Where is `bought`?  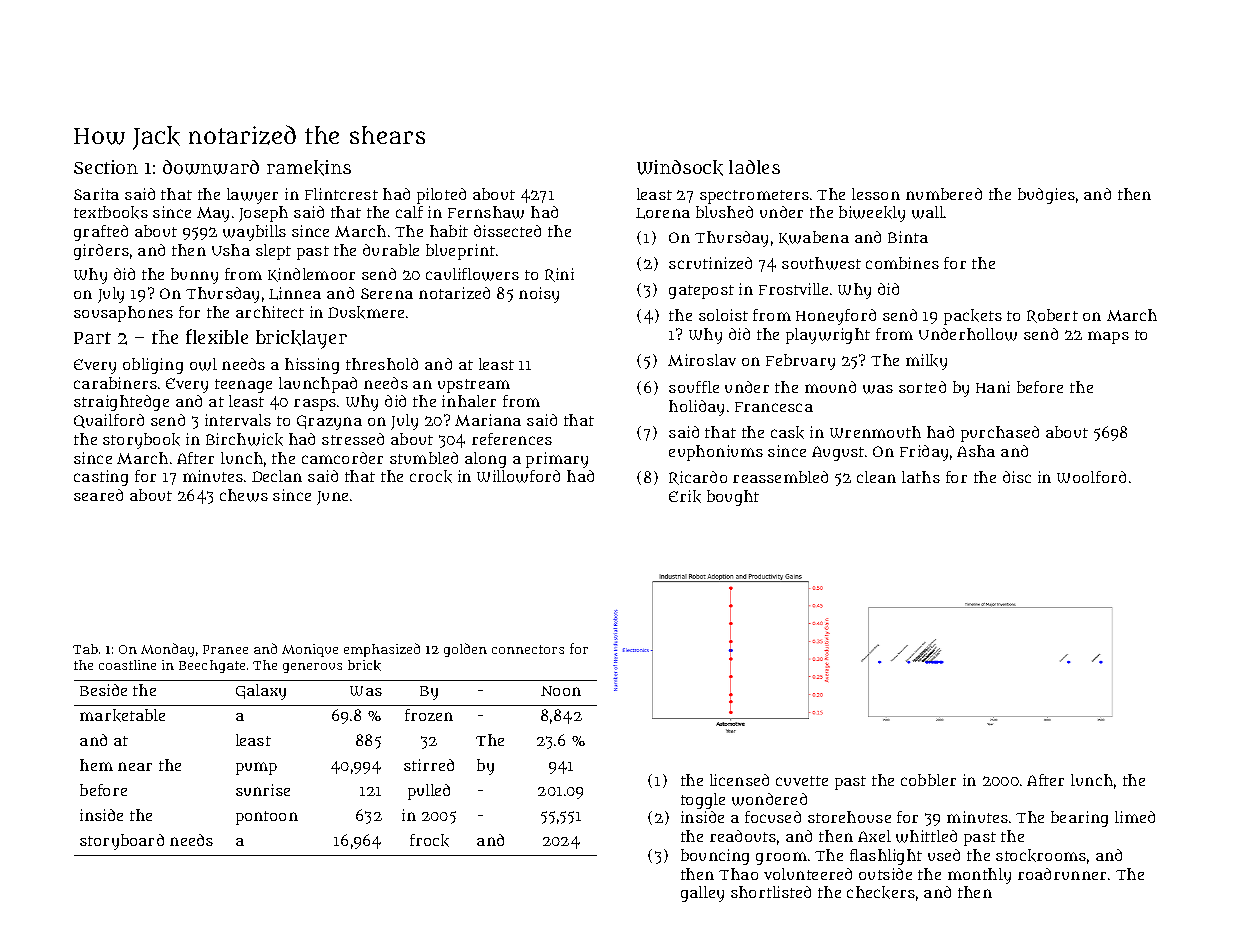
bought is located at coordinates (733, 498).
